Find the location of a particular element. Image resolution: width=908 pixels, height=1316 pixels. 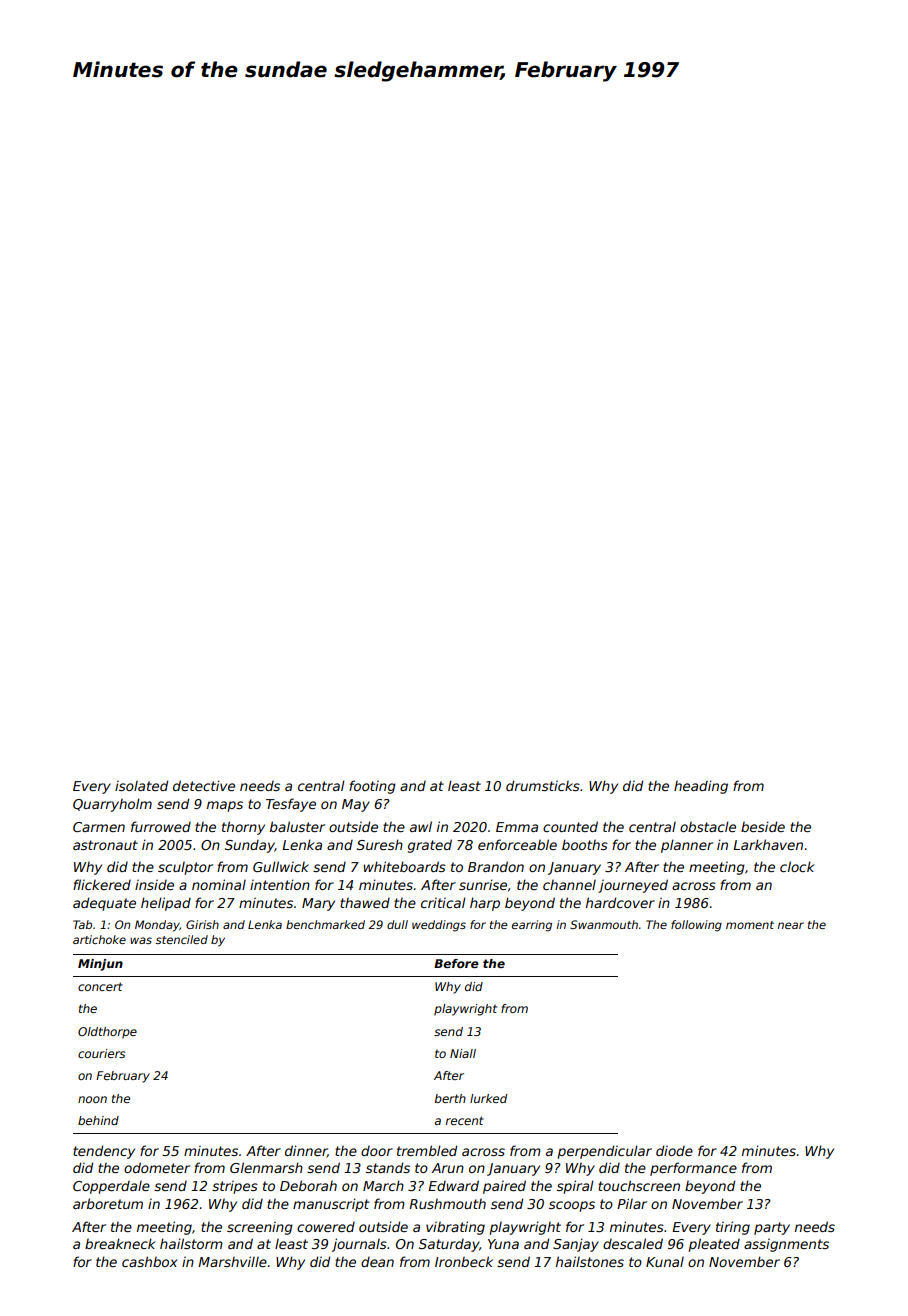

heading is located at coordinates (701, 787).
